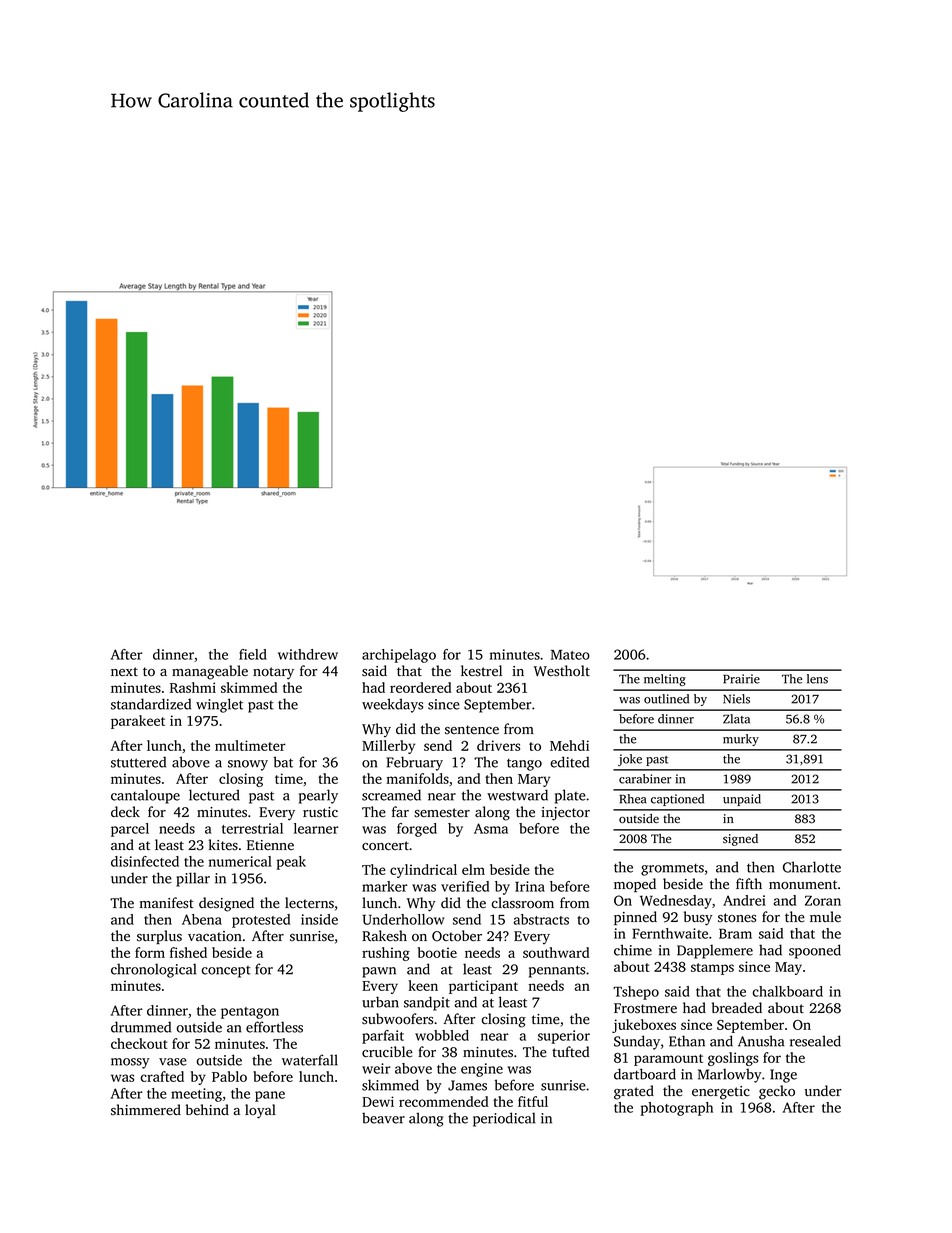  What do you see at coordinates (742, 800) in the screenshot?
I see `unpaid` at bounding box center [742, 800].
